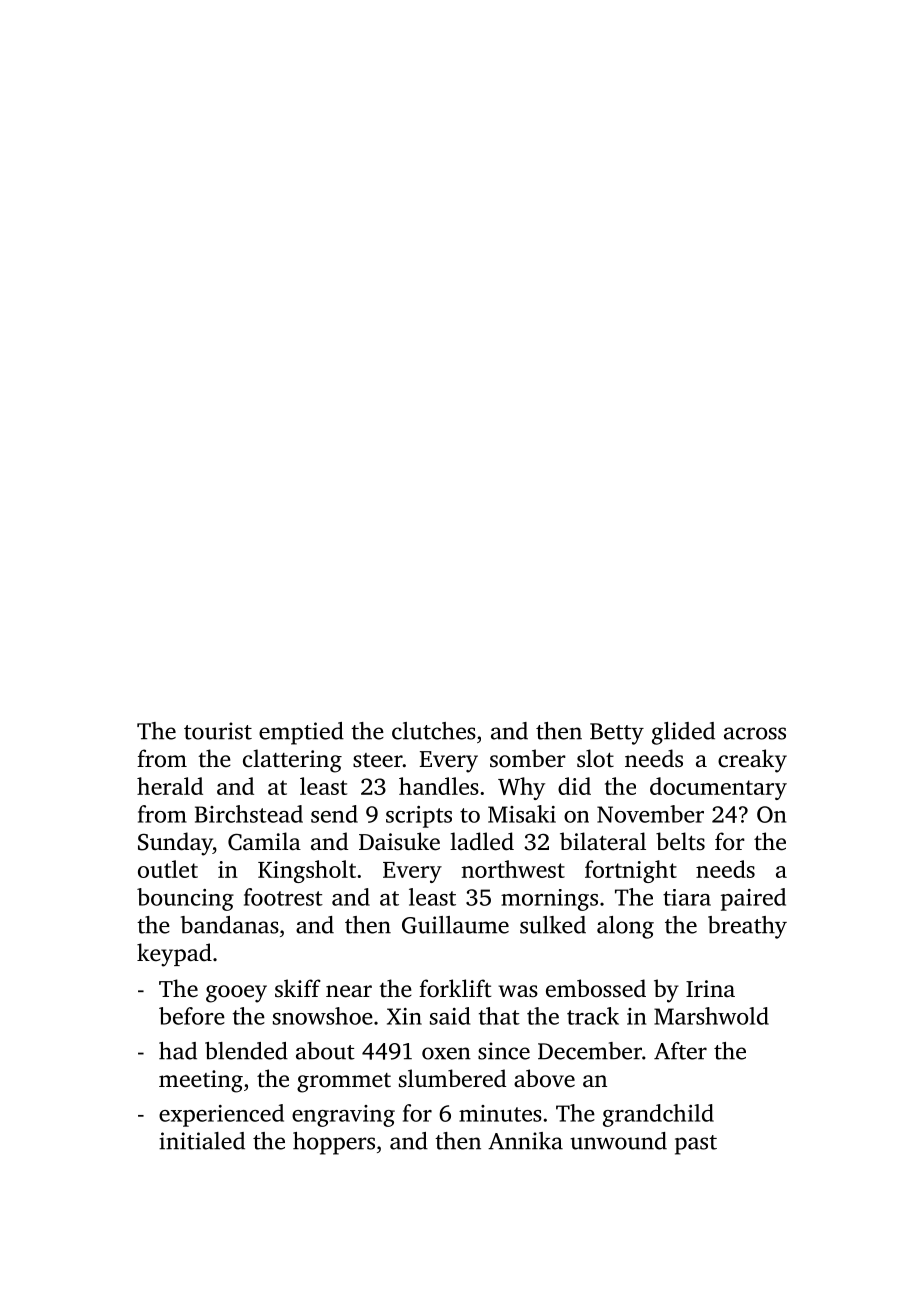  Describe the element at coordinates (595, 758) in the image. I see `slot` at that location.
